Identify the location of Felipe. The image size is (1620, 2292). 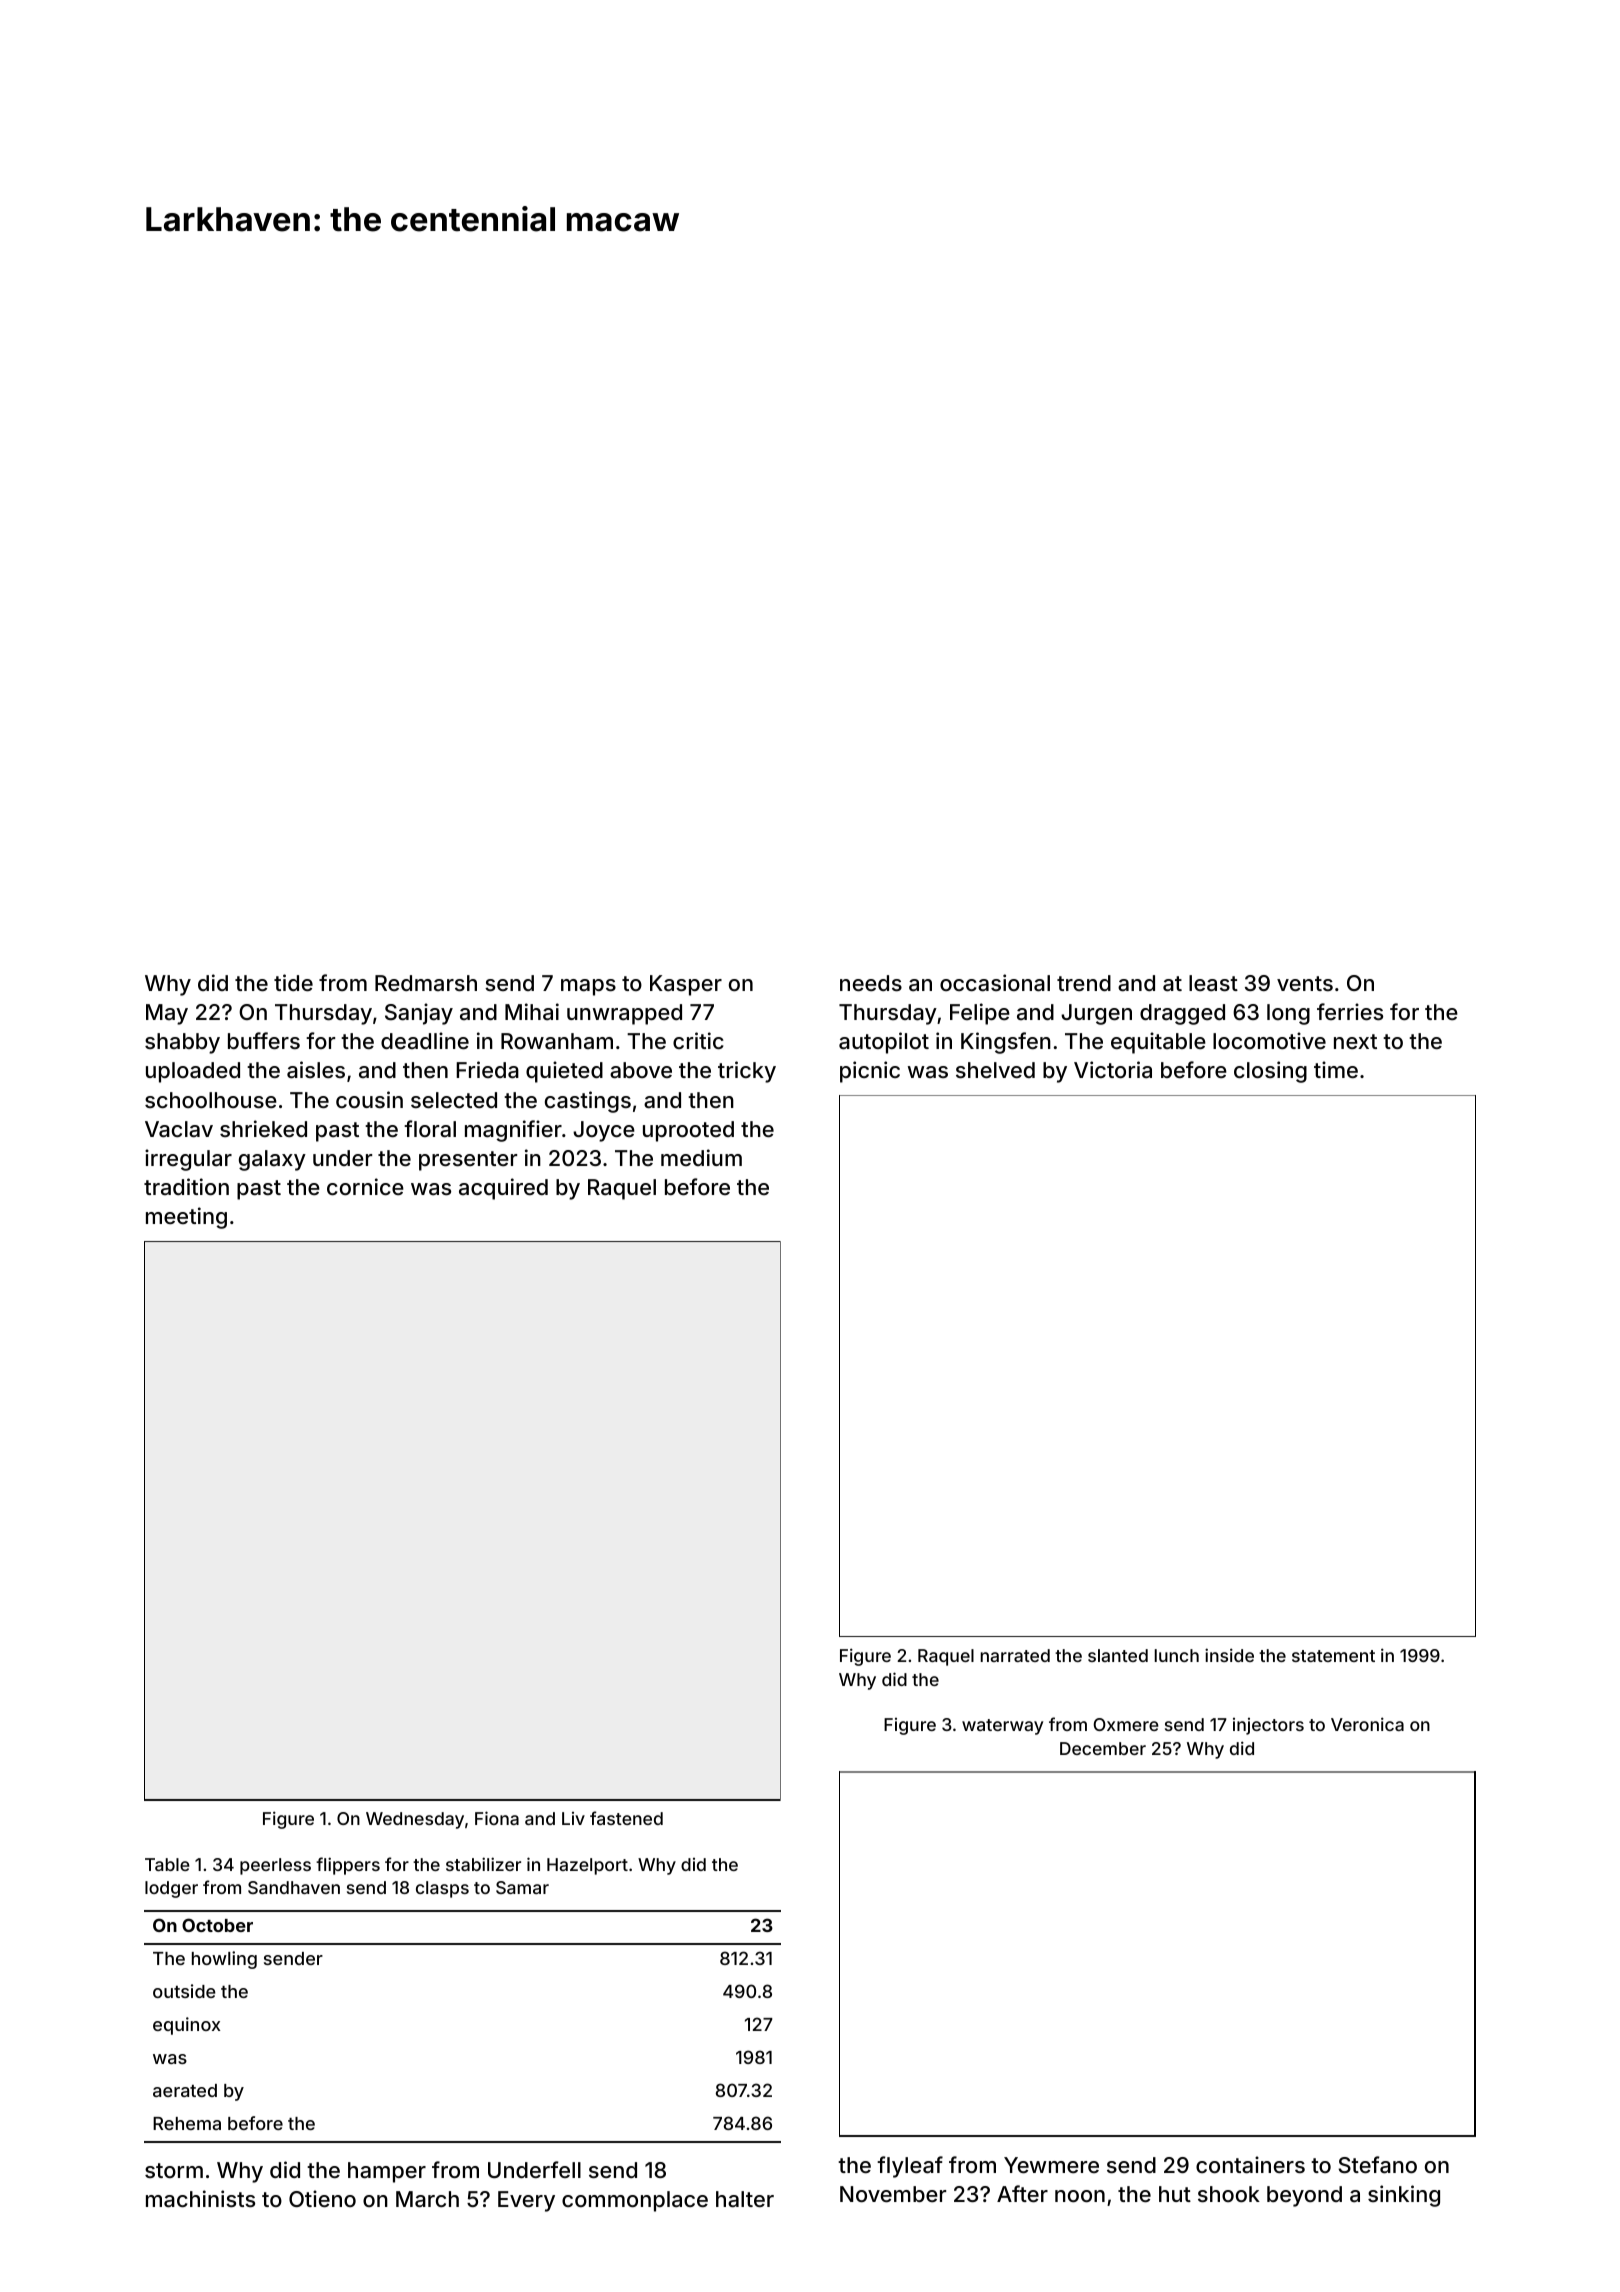
(980, 1014).
